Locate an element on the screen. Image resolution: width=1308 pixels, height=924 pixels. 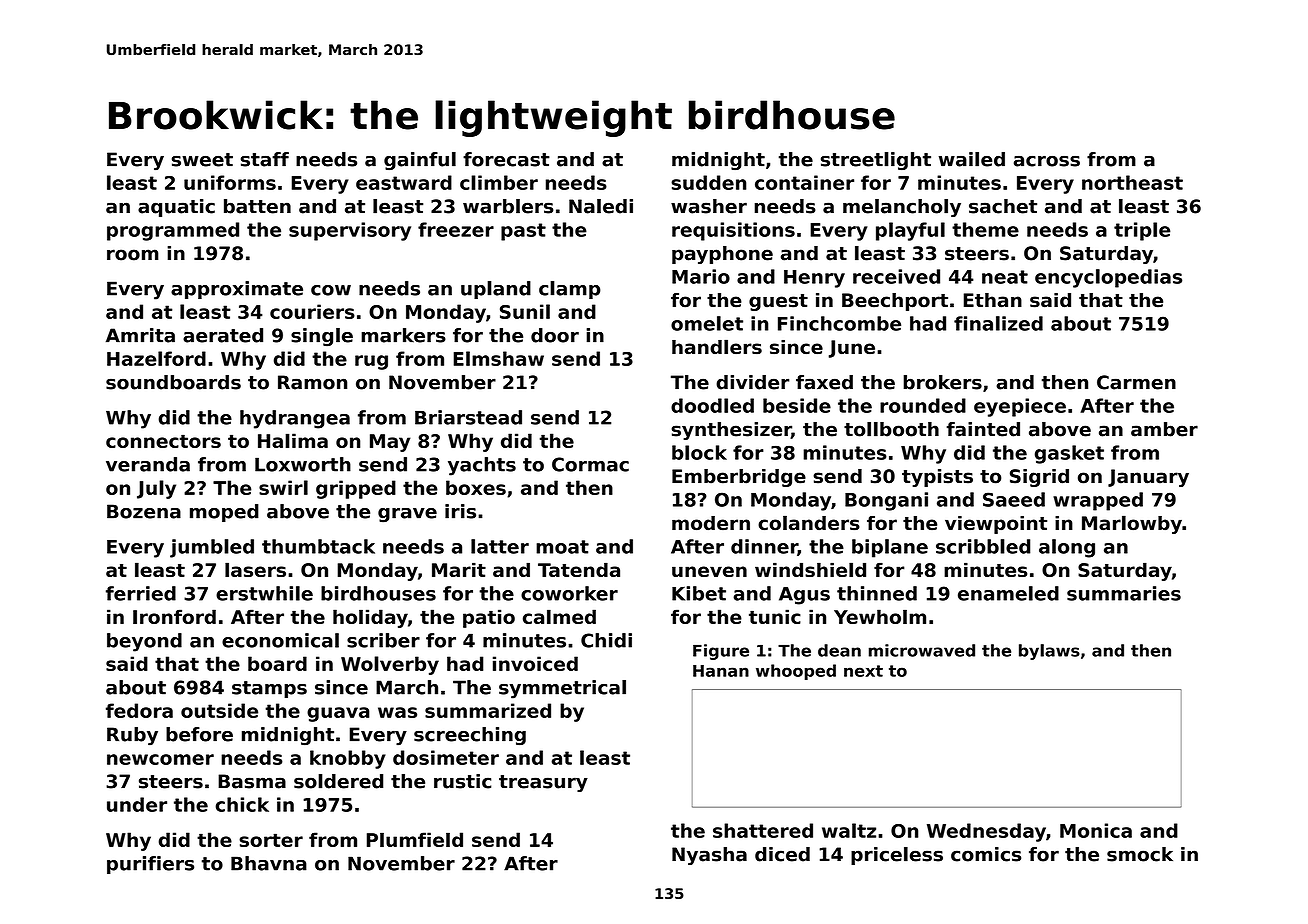
Bozena is located at coordinates (144, 511).
